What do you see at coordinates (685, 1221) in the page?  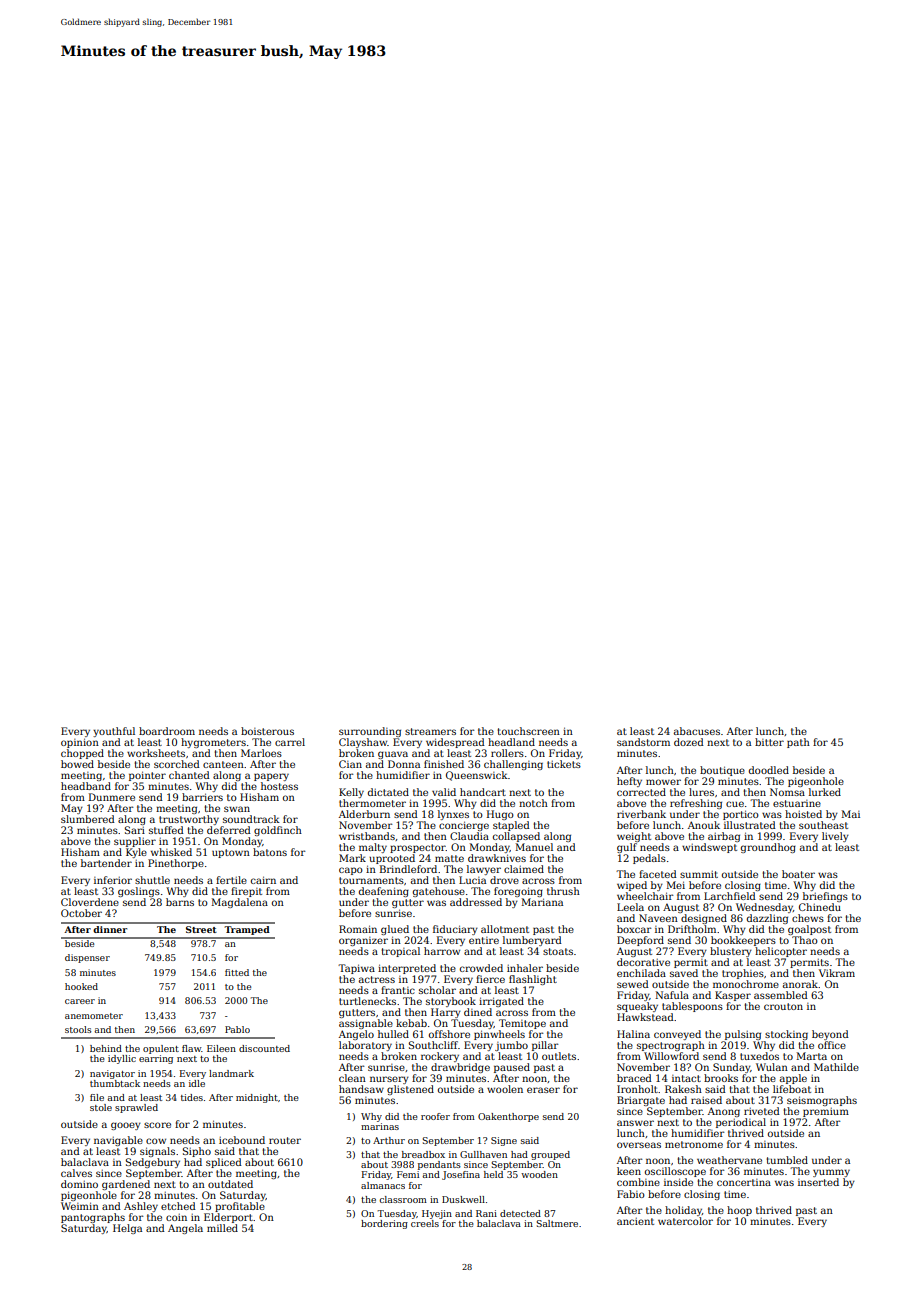 I see `watercolor` at bounding box center [685, 1221].
